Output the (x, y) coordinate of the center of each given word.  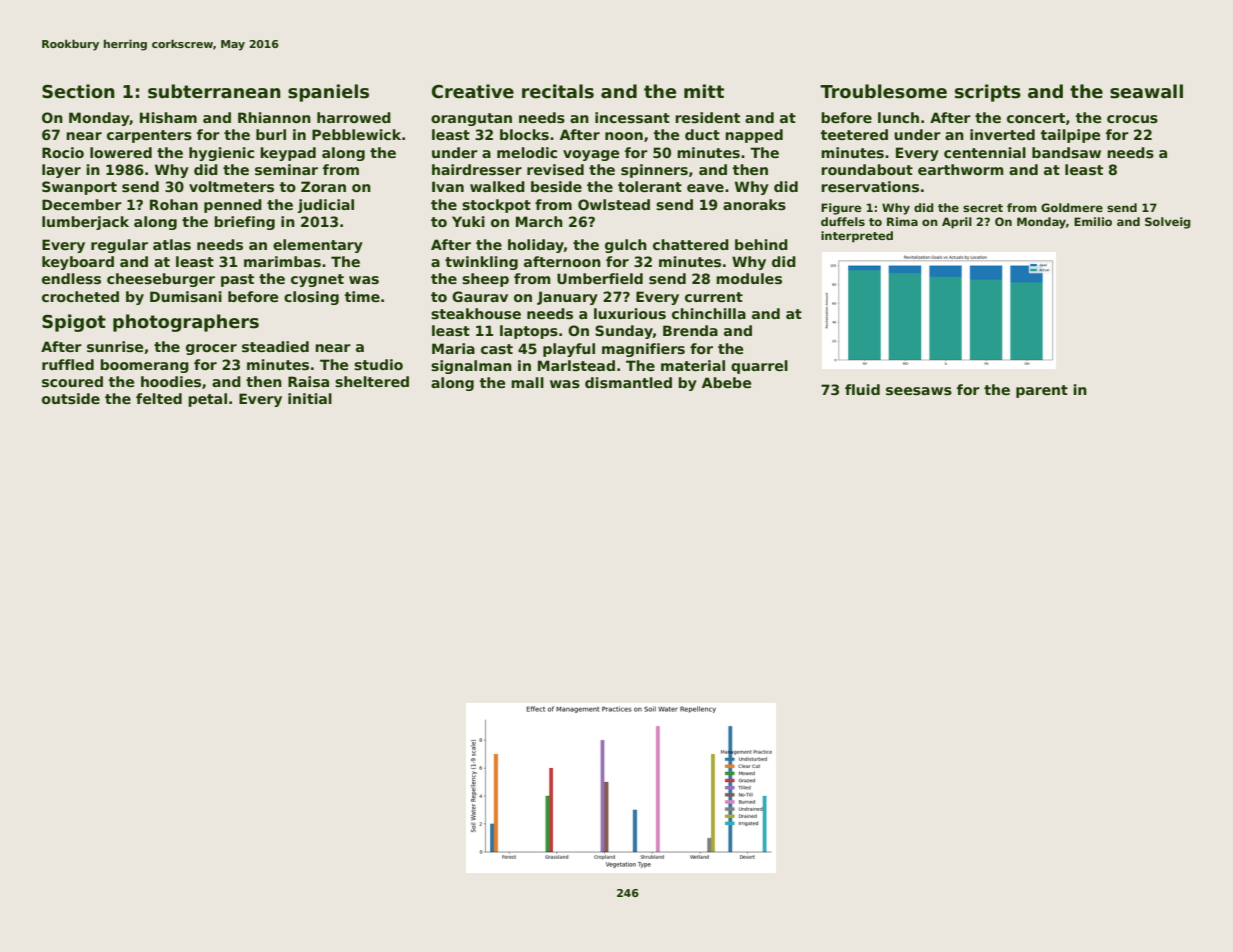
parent (1042, 391)
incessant (632, 117)
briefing (244, 223)
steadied (275, 346)
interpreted (857, 237)
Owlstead (614, 204)
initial (310, 398)
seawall (1146, 91)
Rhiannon (274, 117)
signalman (471, 367)
